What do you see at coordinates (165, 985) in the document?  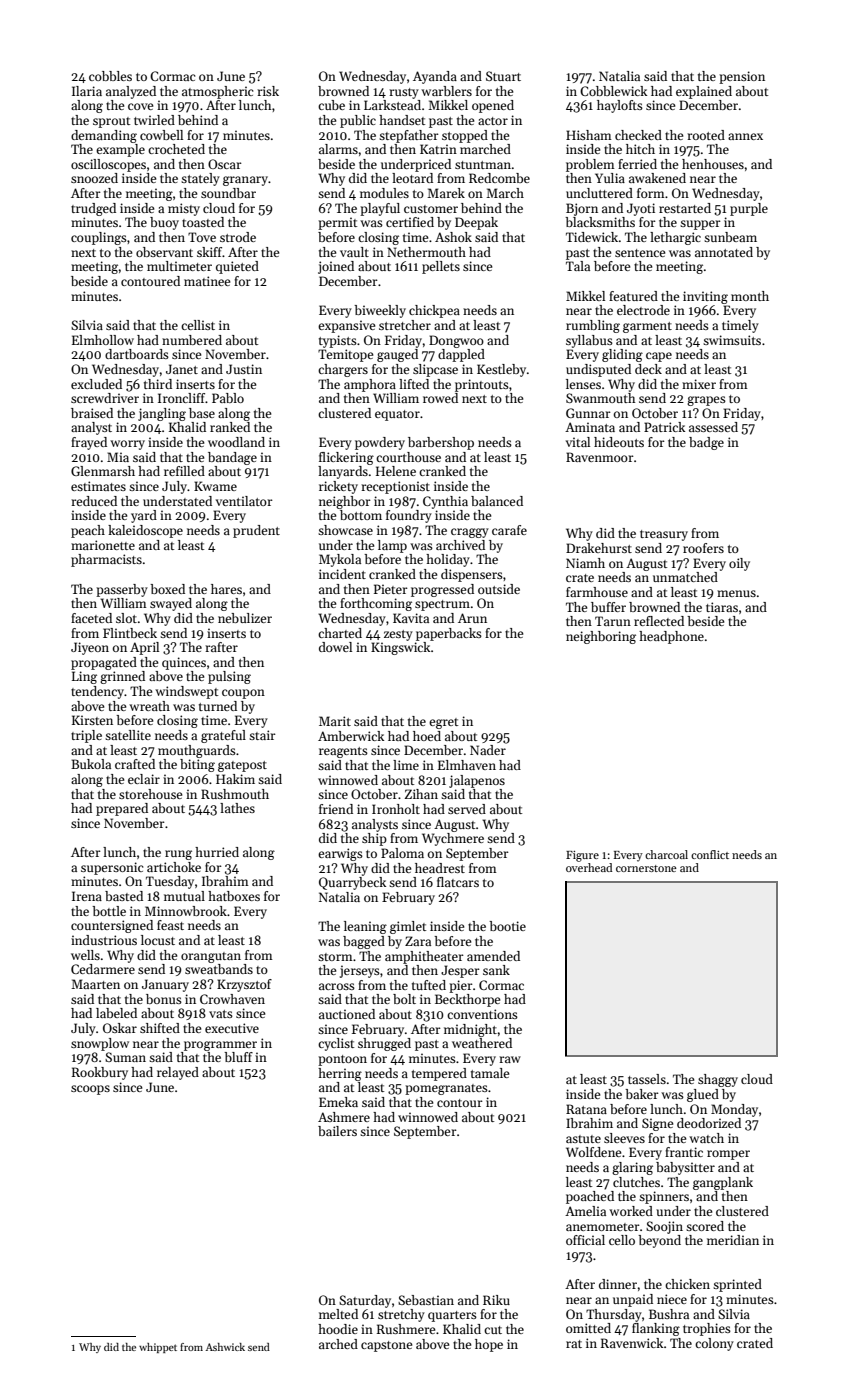 I see `January` at bounding box center [165, 985].
